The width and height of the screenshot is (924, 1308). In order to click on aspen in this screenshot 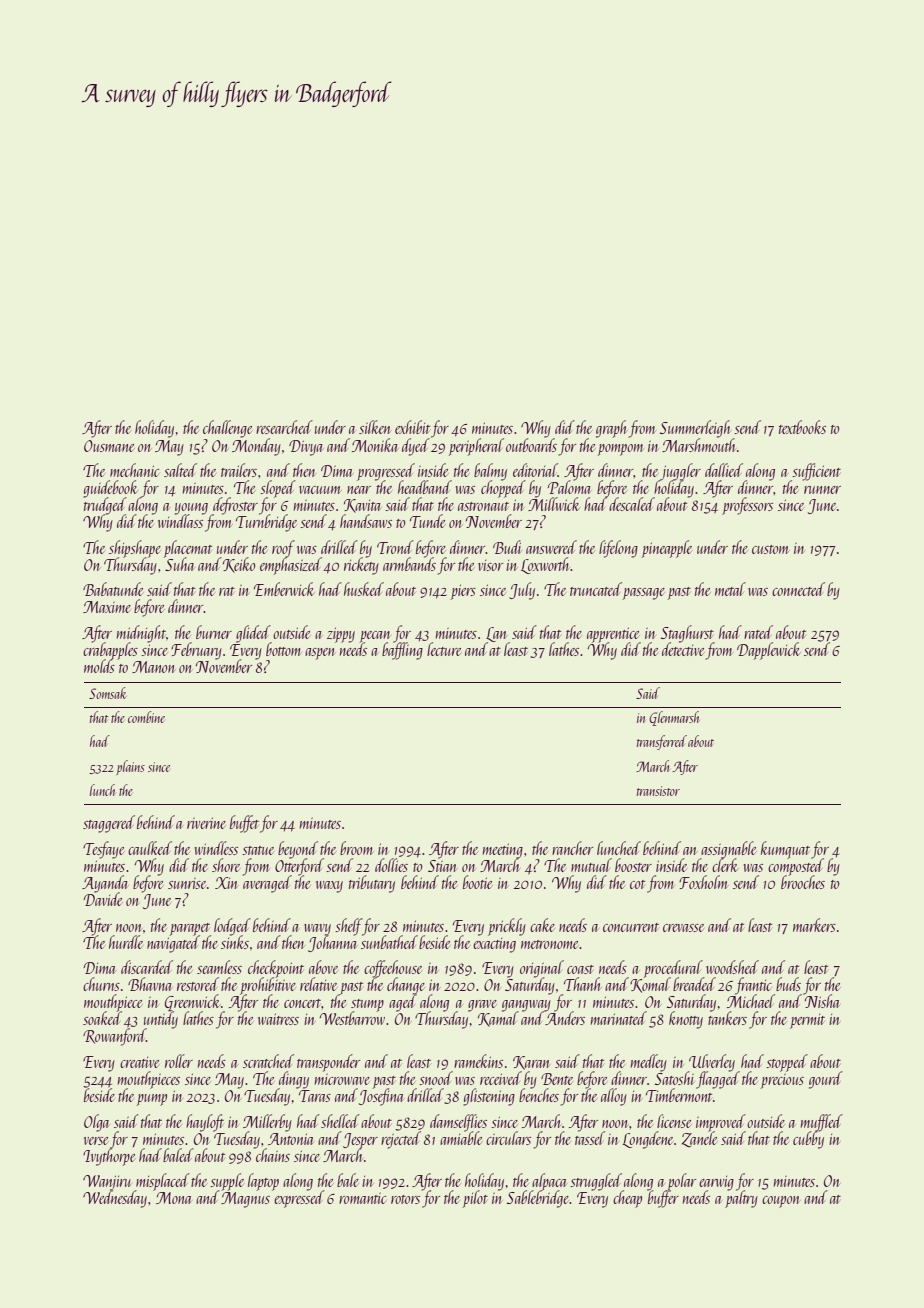, I will do `click(319, 654)`.
